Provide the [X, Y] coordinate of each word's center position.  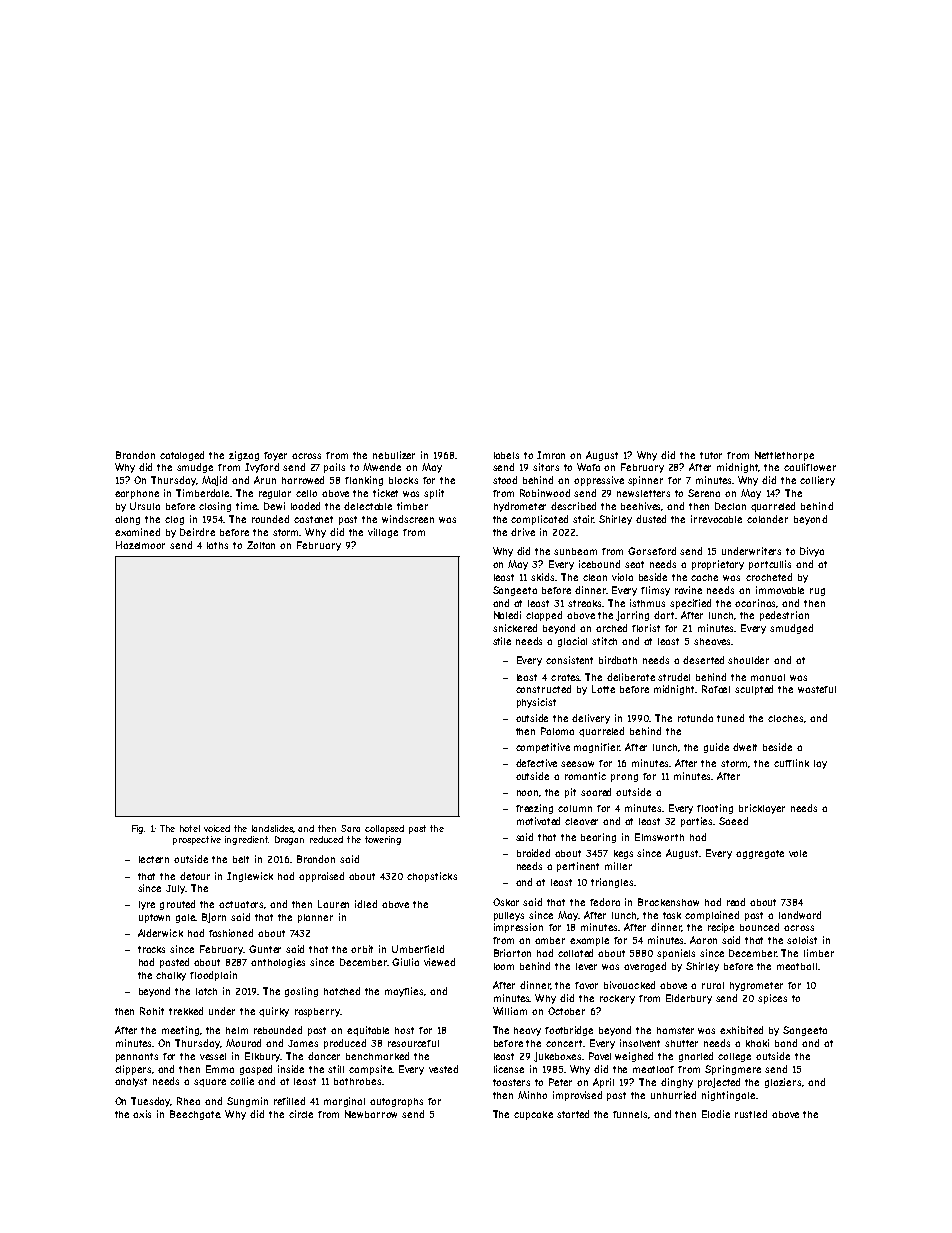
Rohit [152, 1011]
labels [506, 455]
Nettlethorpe [784, 456]
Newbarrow [371, 1114]
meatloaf [653, 1069]
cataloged [182, 456]
